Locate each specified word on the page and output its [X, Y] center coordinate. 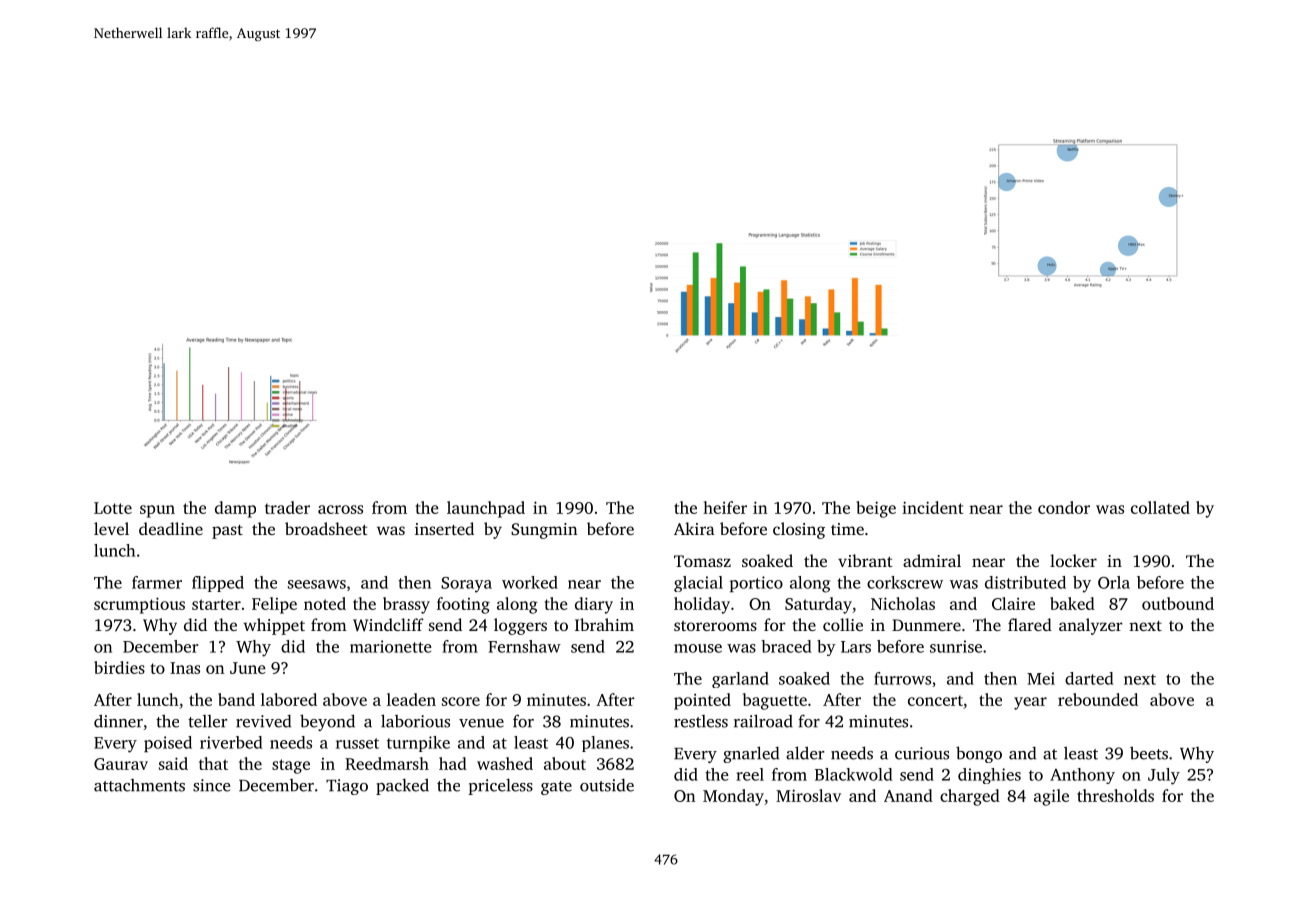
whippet [274, 626]
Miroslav [808, 795]
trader [287, 507]
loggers [520, 626]
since [211, 785]
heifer [725, 507]
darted [1089, 678]
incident [932, 507]
